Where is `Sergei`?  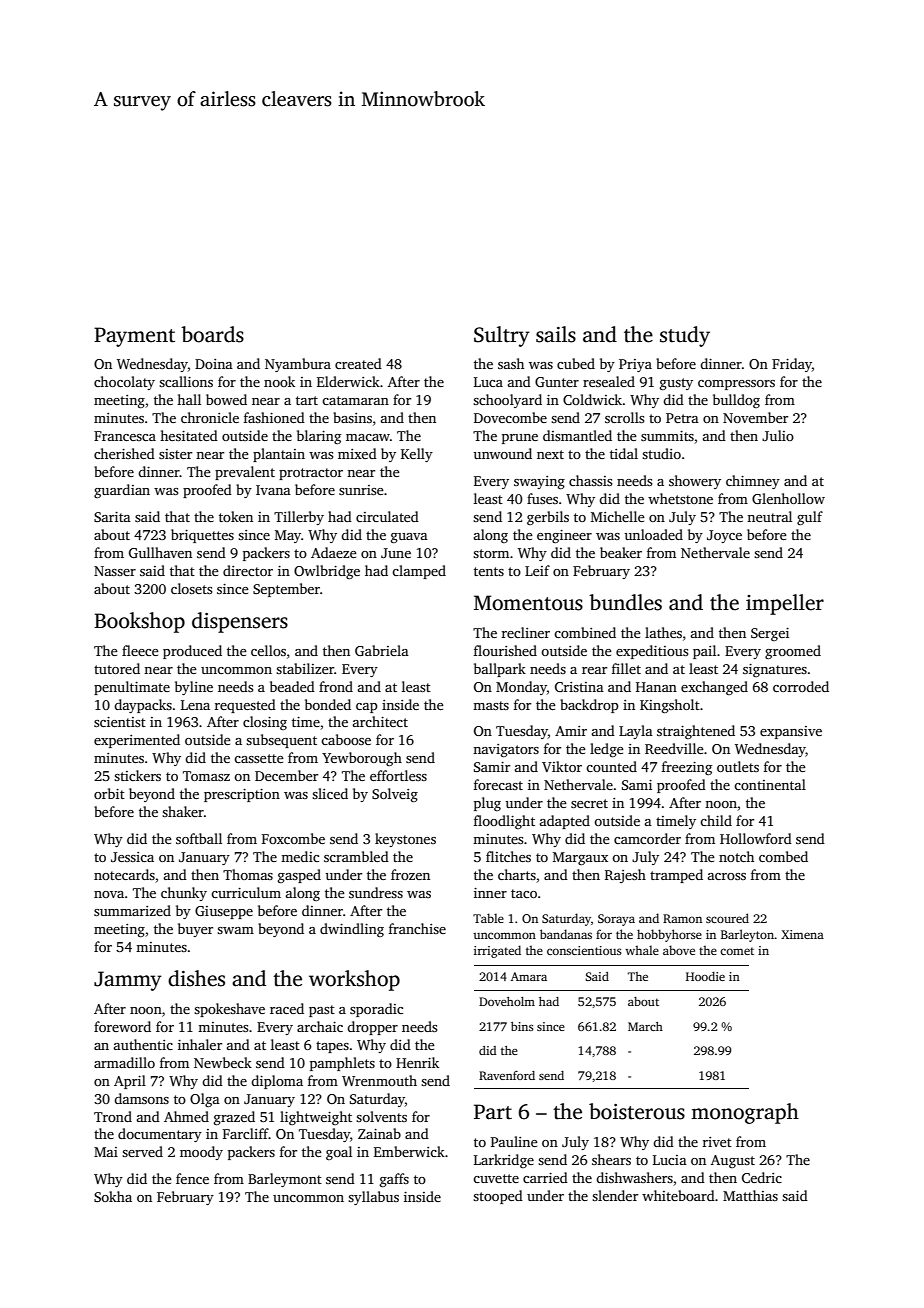 Sergei is located at coordinates (770, 634).
